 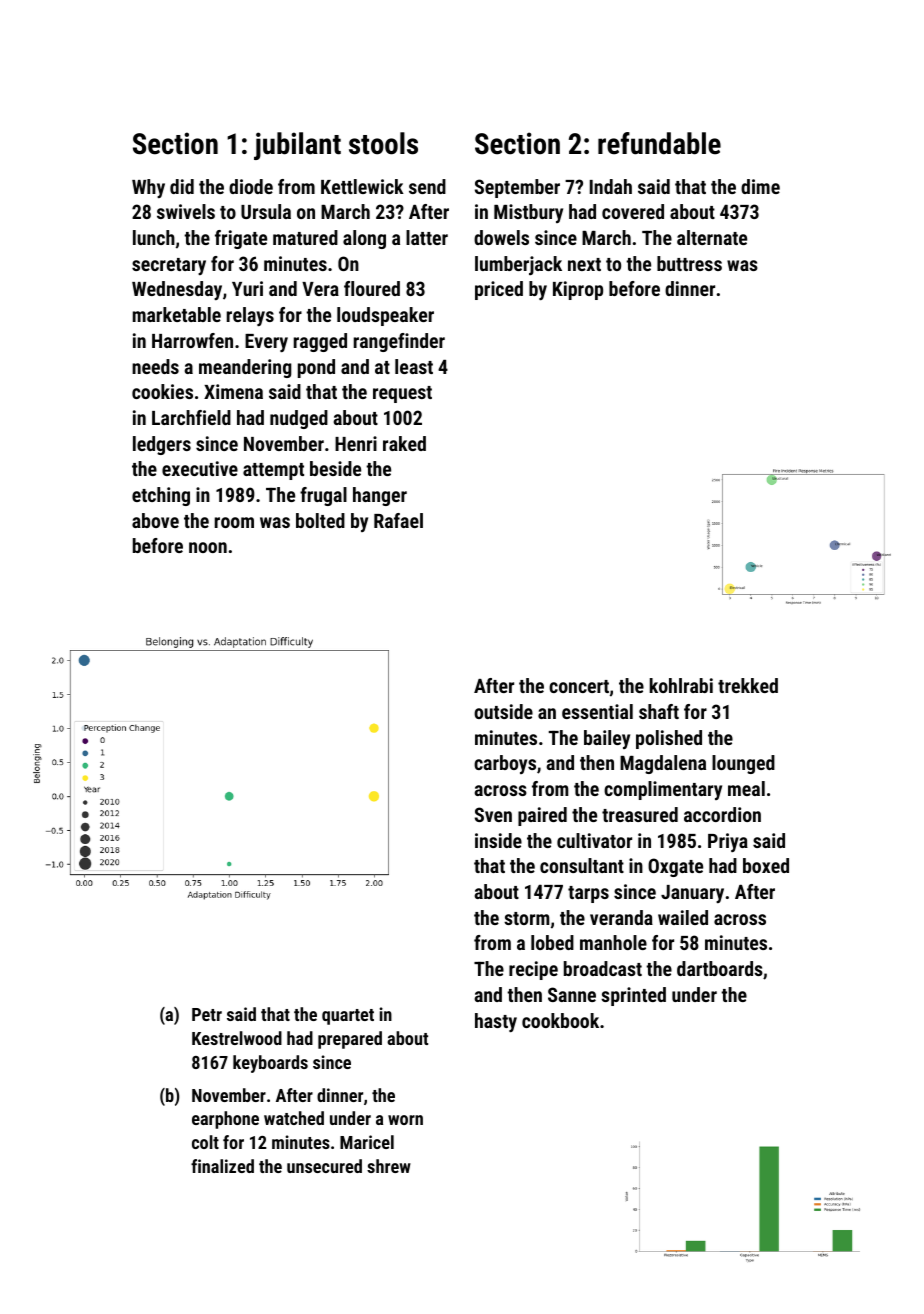 I want to click on shrew, so click(x=389, y=1166).
